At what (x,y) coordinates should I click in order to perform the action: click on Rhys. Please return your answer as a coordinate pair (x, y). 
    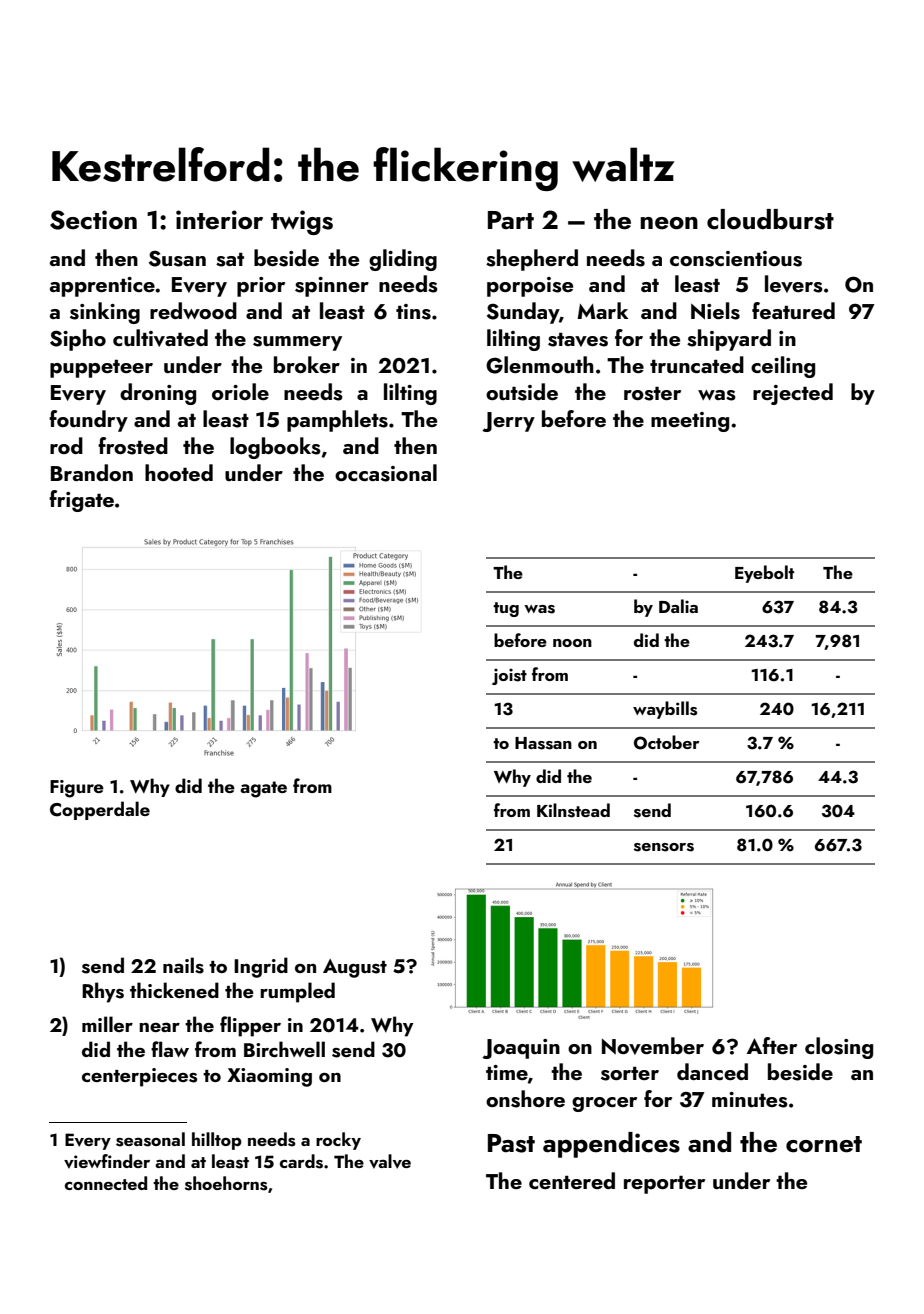
    Looking at the image, I should click on (103, 992).
